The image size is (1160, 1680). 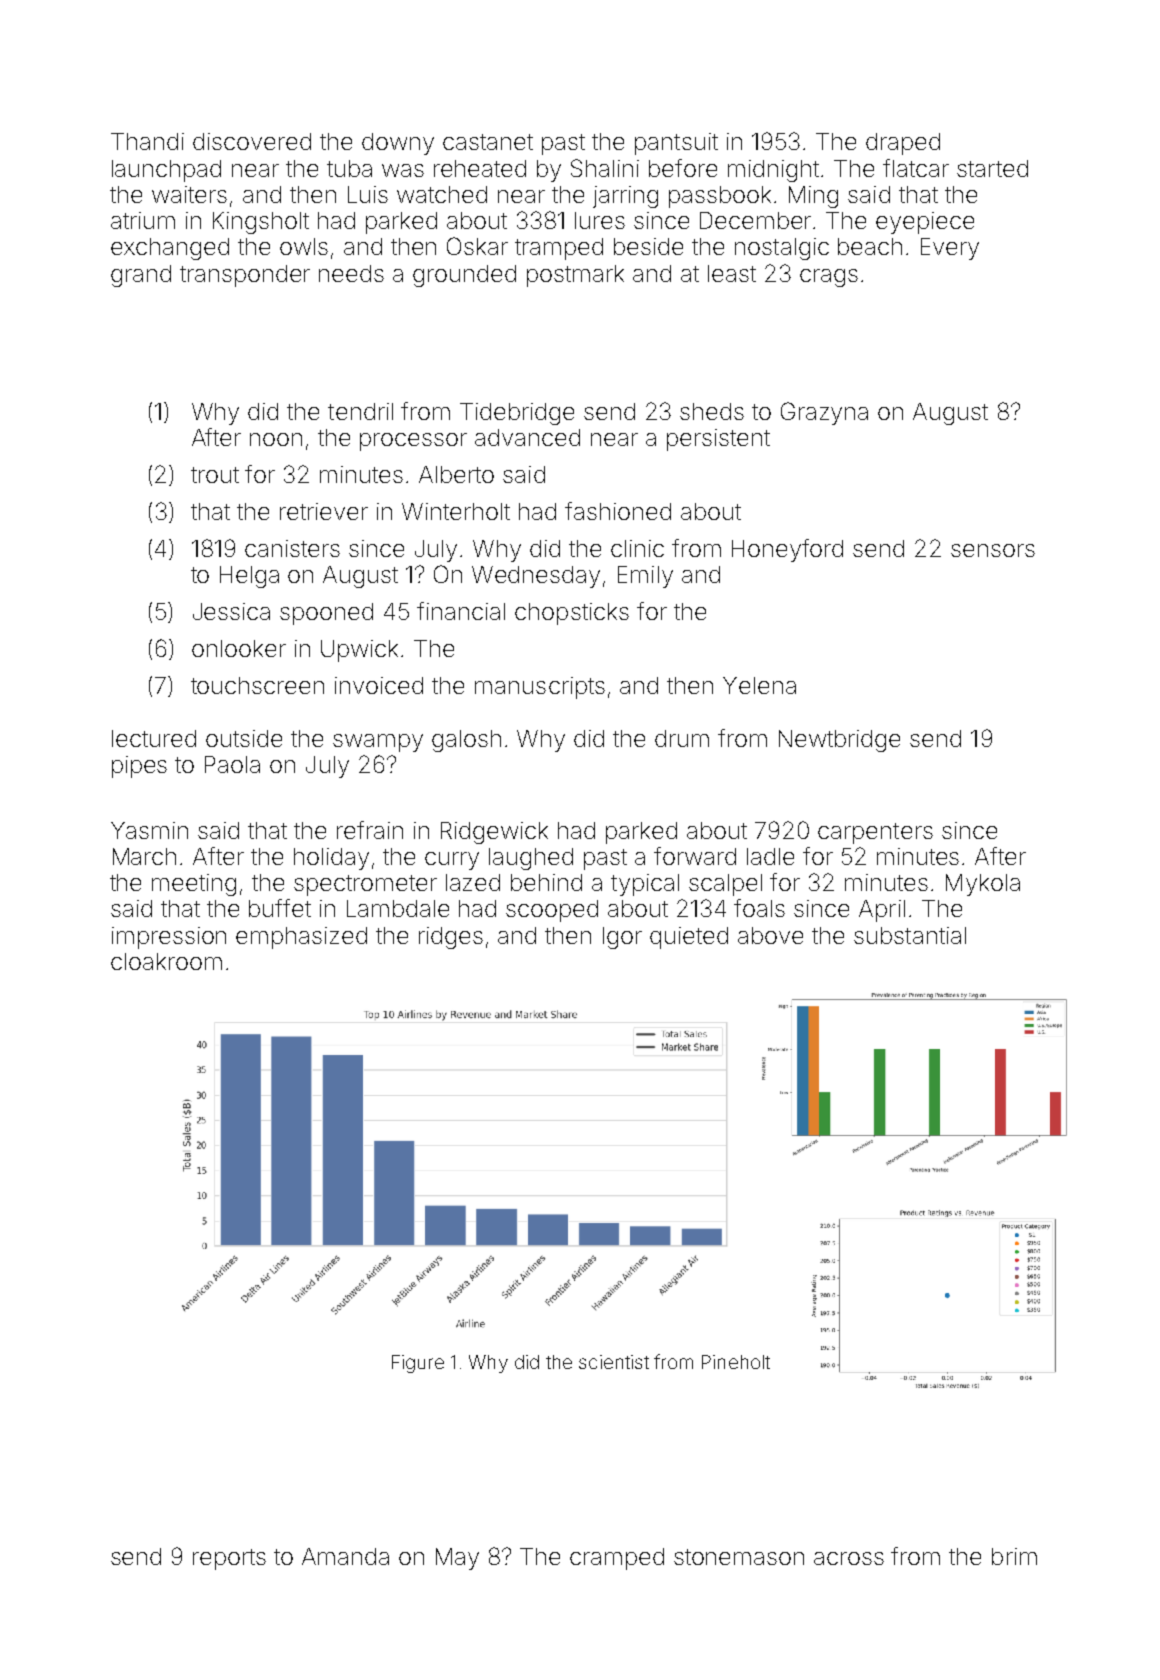 What do you see at coordinates (614, 1362) in the document?
I see `scientist` at bounding box center [614, 1362].
